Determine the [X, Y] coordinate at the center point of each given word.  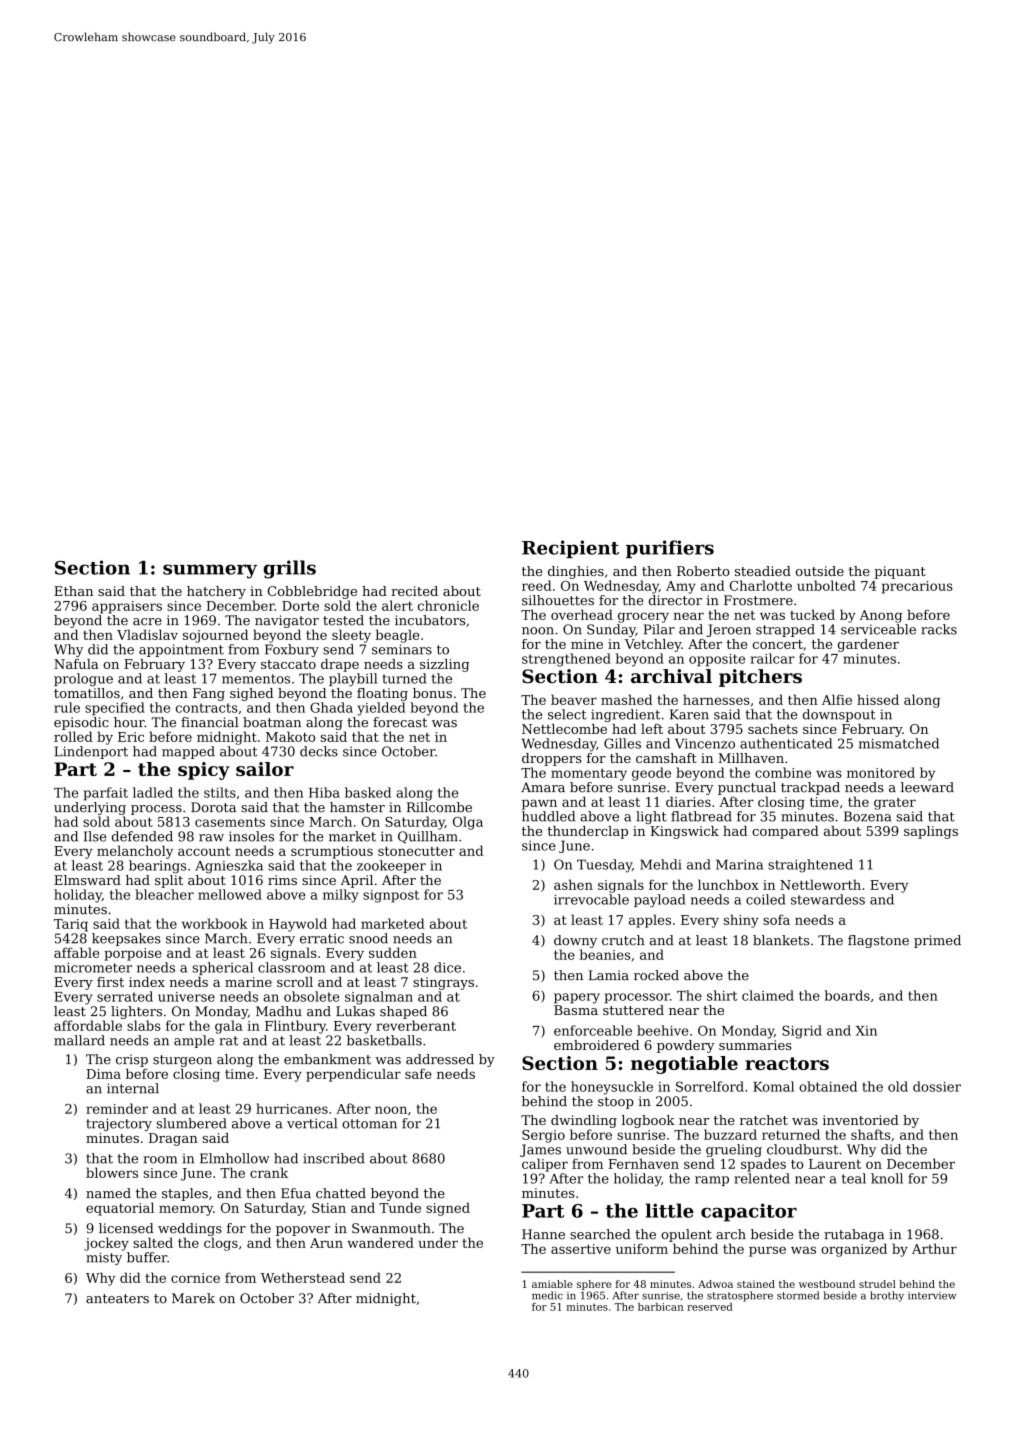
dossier [937, 1086]
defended [142, 836]
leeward [927, 787]
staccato [288, 664]
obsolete [311, 996]
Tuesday [604, 866]
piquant [900, 572]
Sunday [611, 630]
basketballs [384, 1040]
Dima [103, 1074]
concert [778, 644]
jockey [106, 1244]
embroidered [596, 1045]
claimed [768, 995]
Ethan [73, 591]
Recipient [570, 549]
